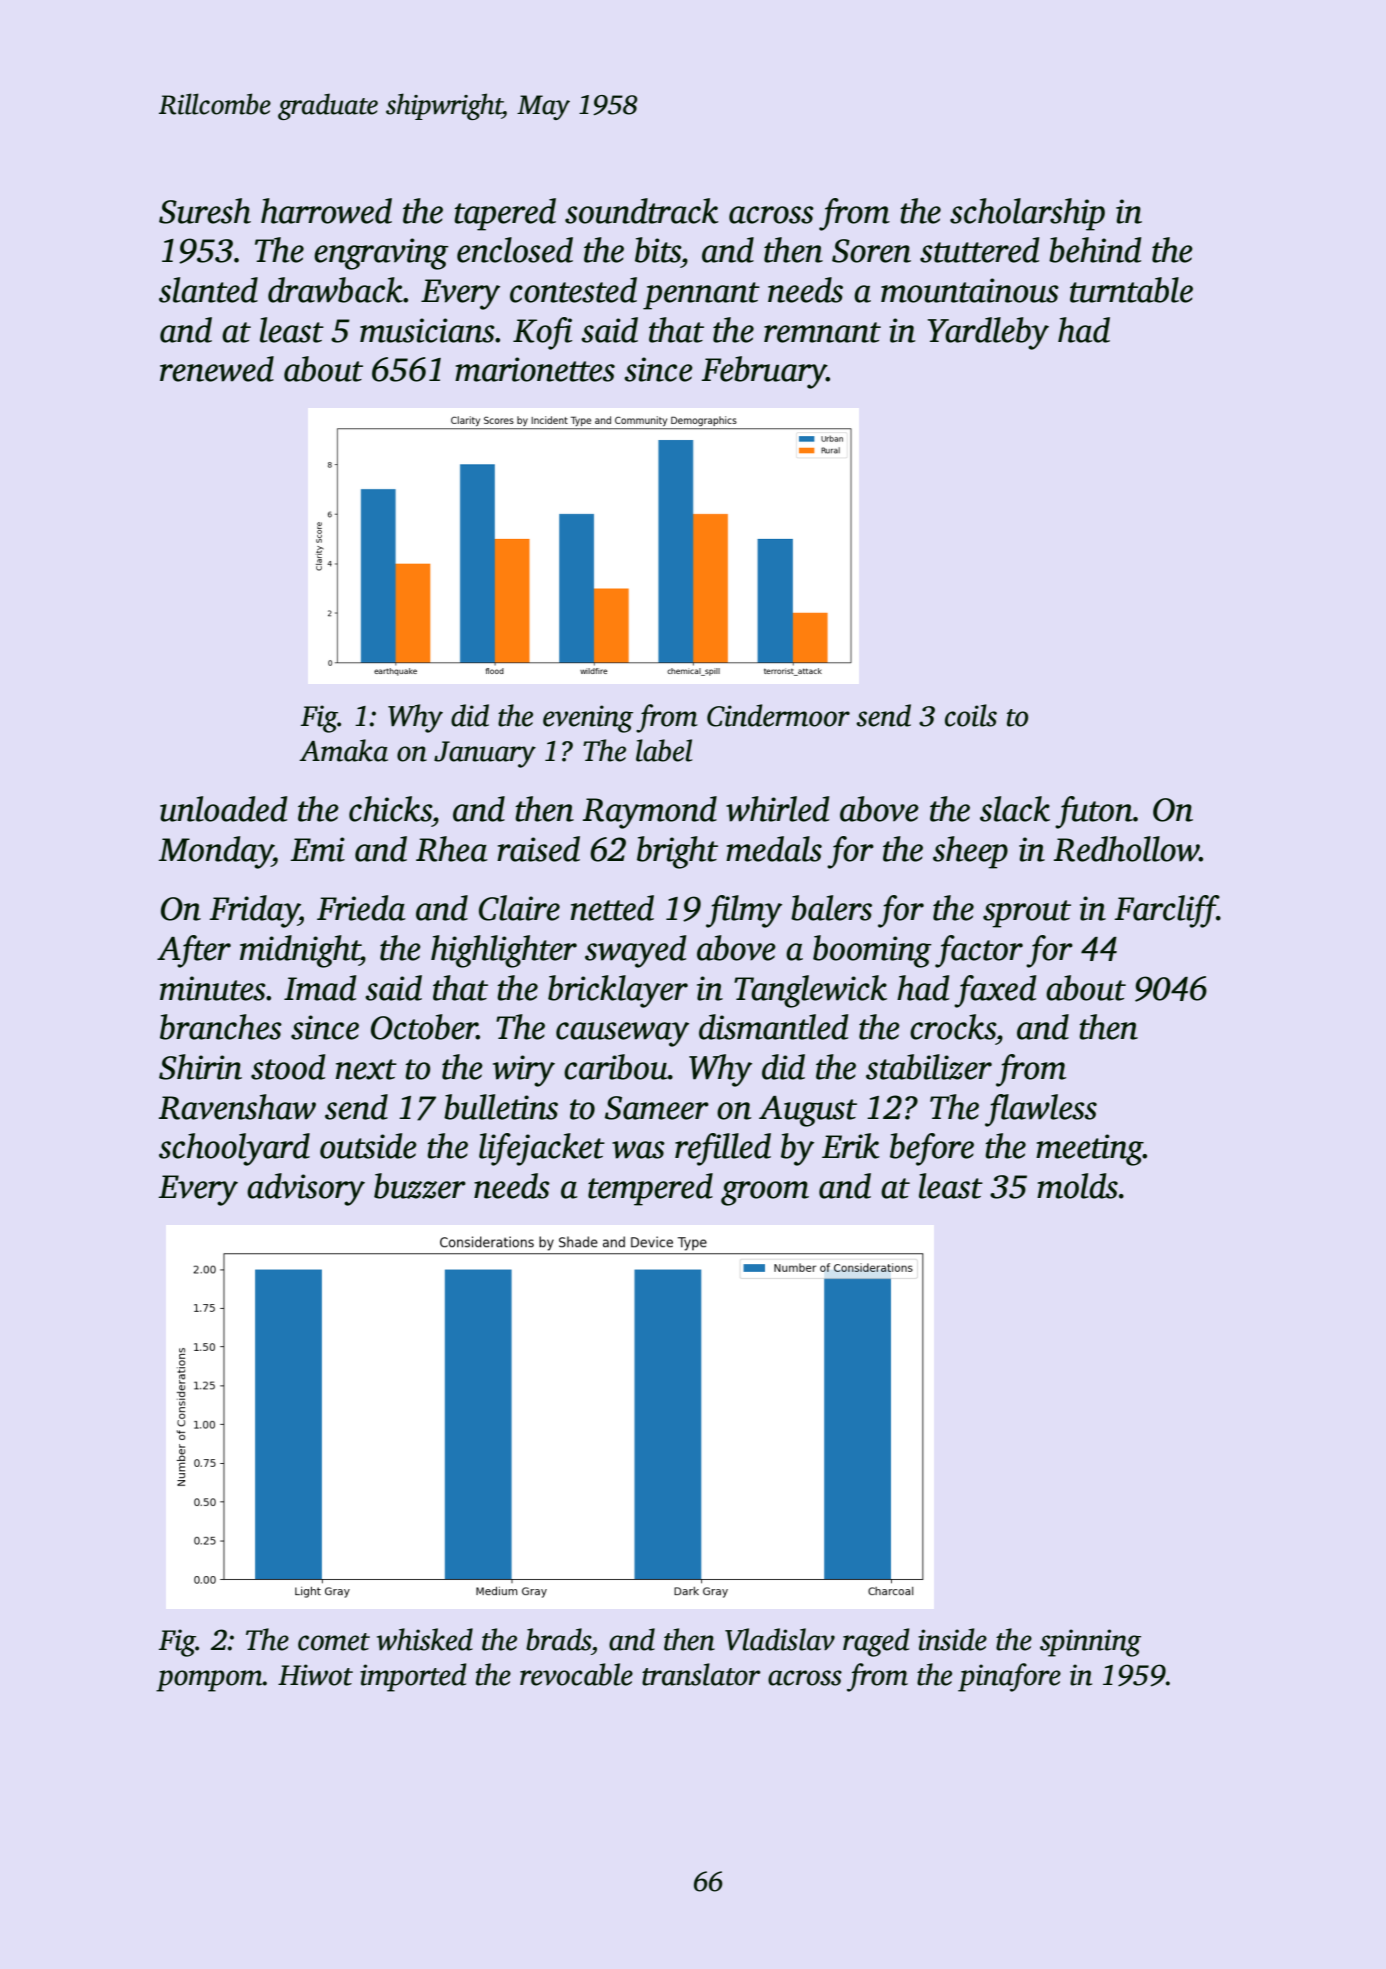 The image size is (1386, 1969). What do you see at coordinates (777, 809) in the screenshot?
I see `whirled` at bounding box center [777, 809].
